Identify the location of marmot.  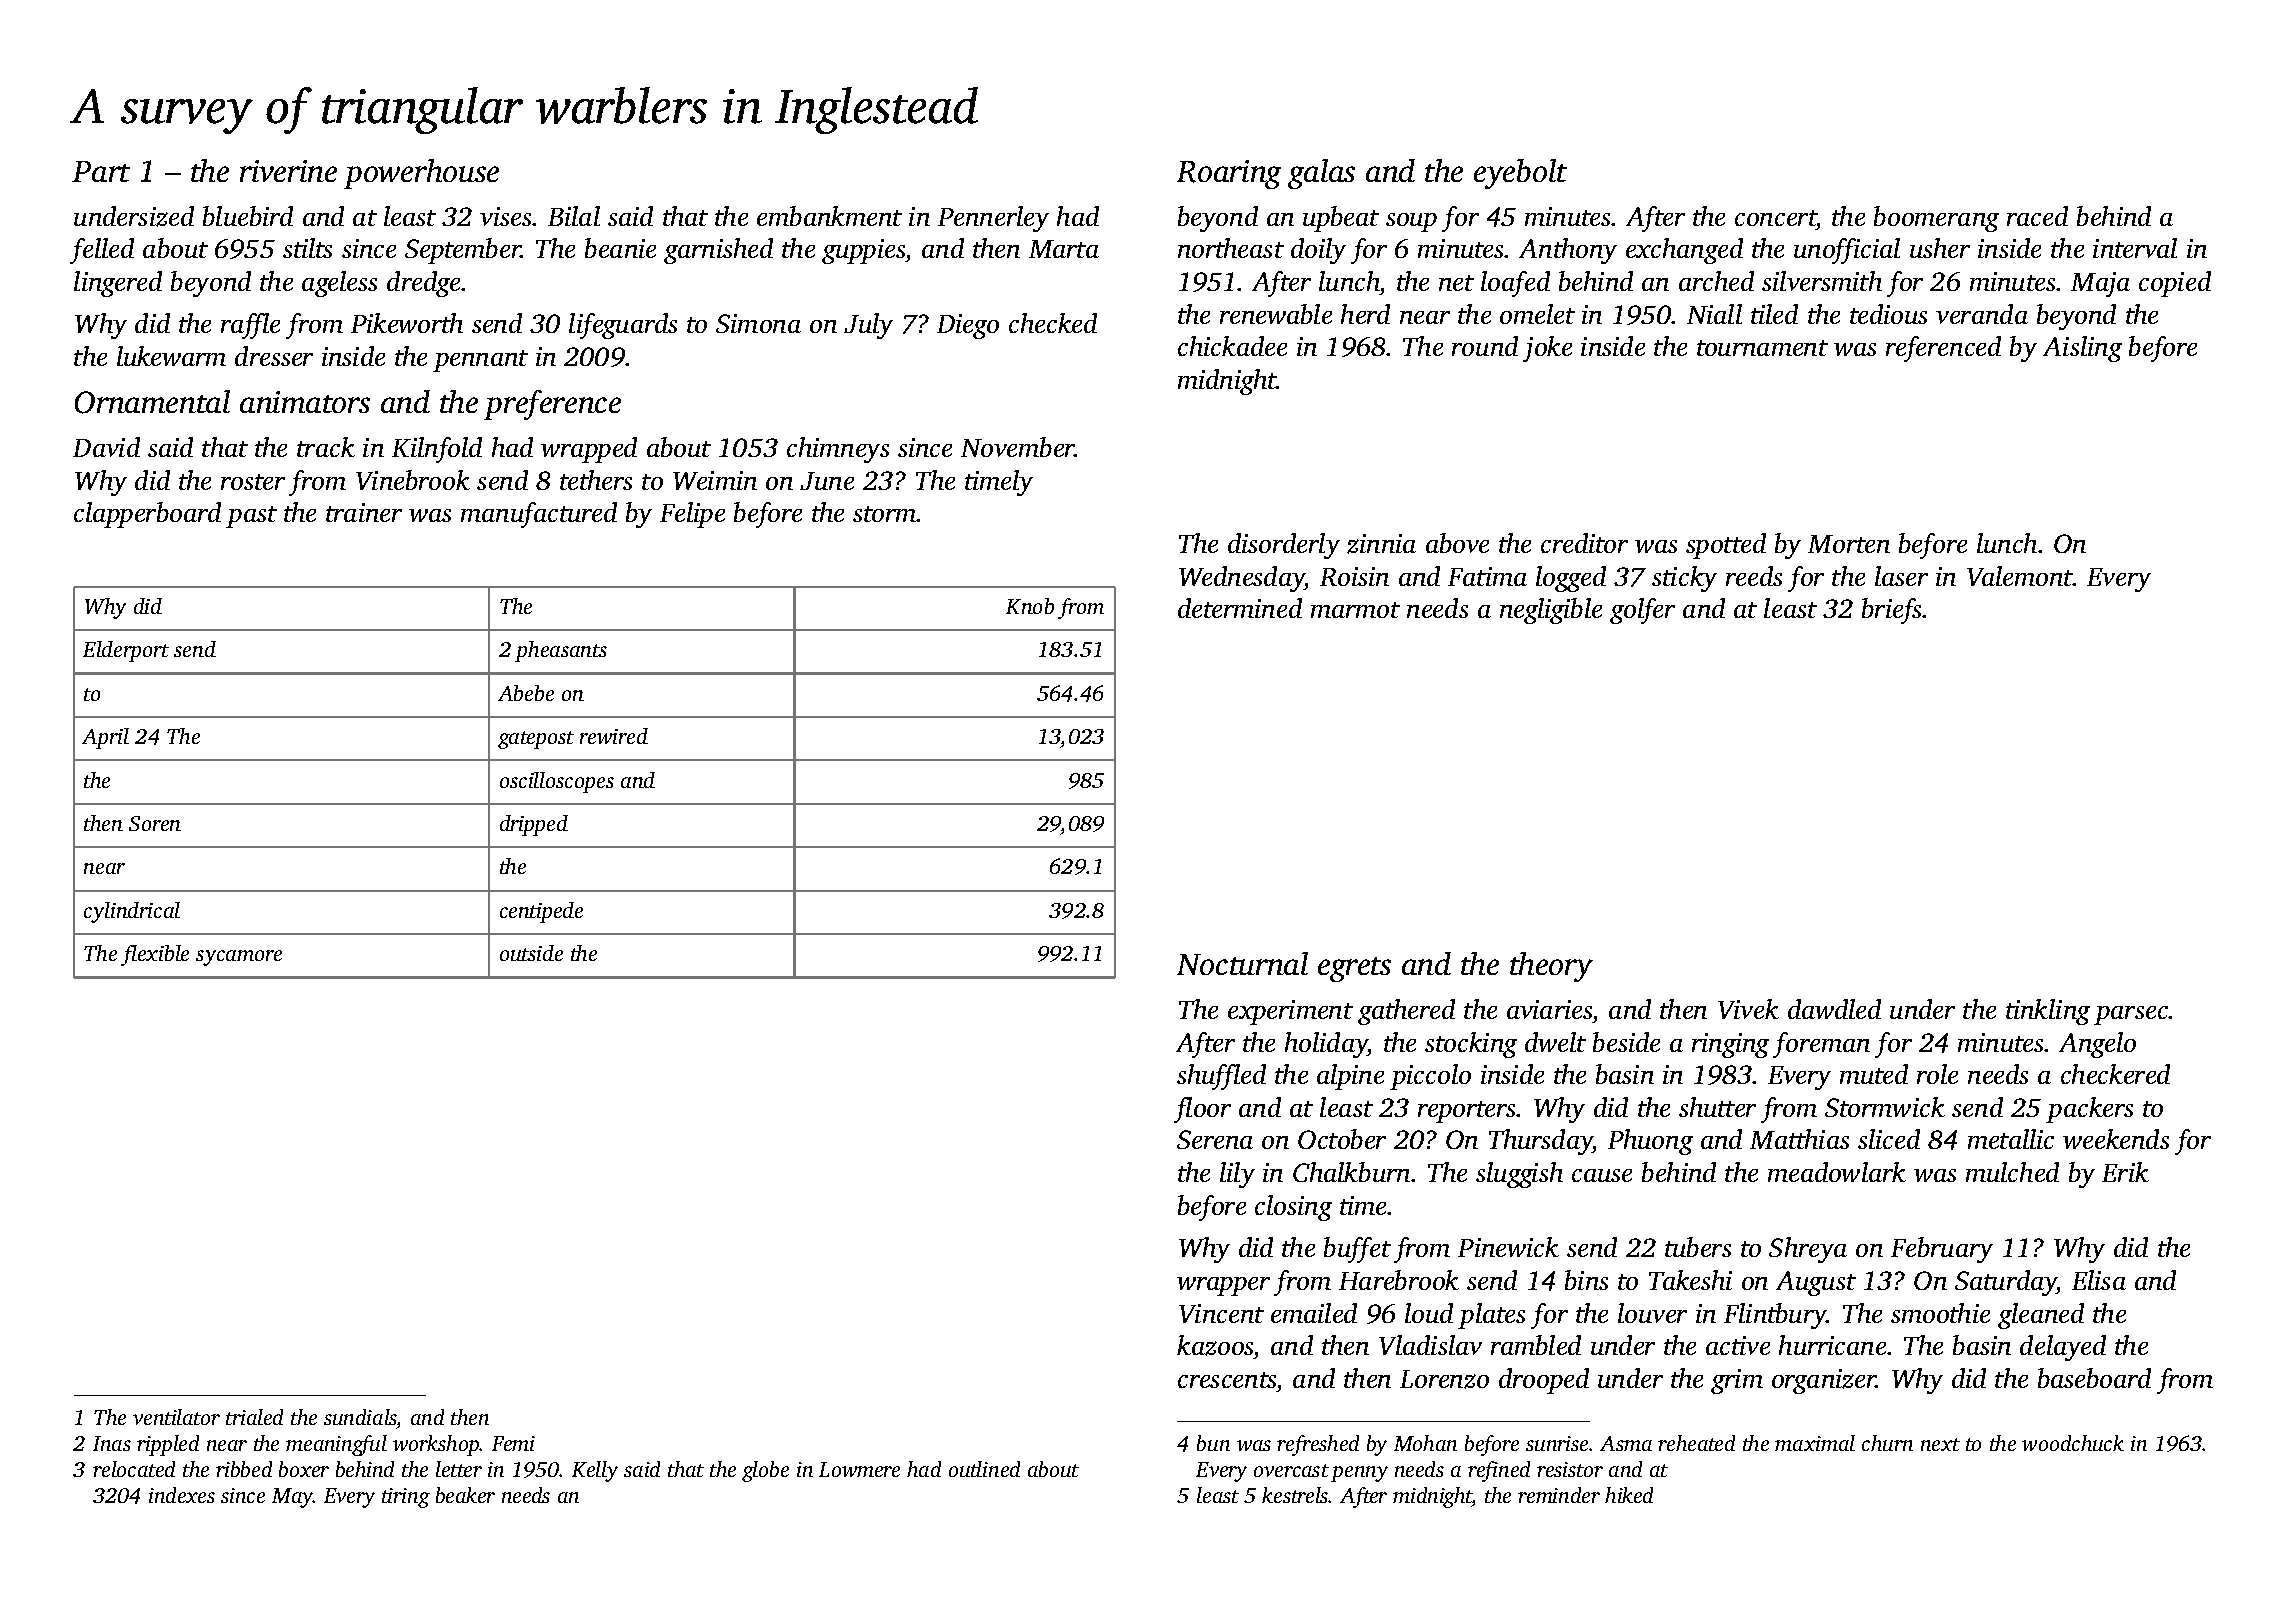
(1355, 610).
